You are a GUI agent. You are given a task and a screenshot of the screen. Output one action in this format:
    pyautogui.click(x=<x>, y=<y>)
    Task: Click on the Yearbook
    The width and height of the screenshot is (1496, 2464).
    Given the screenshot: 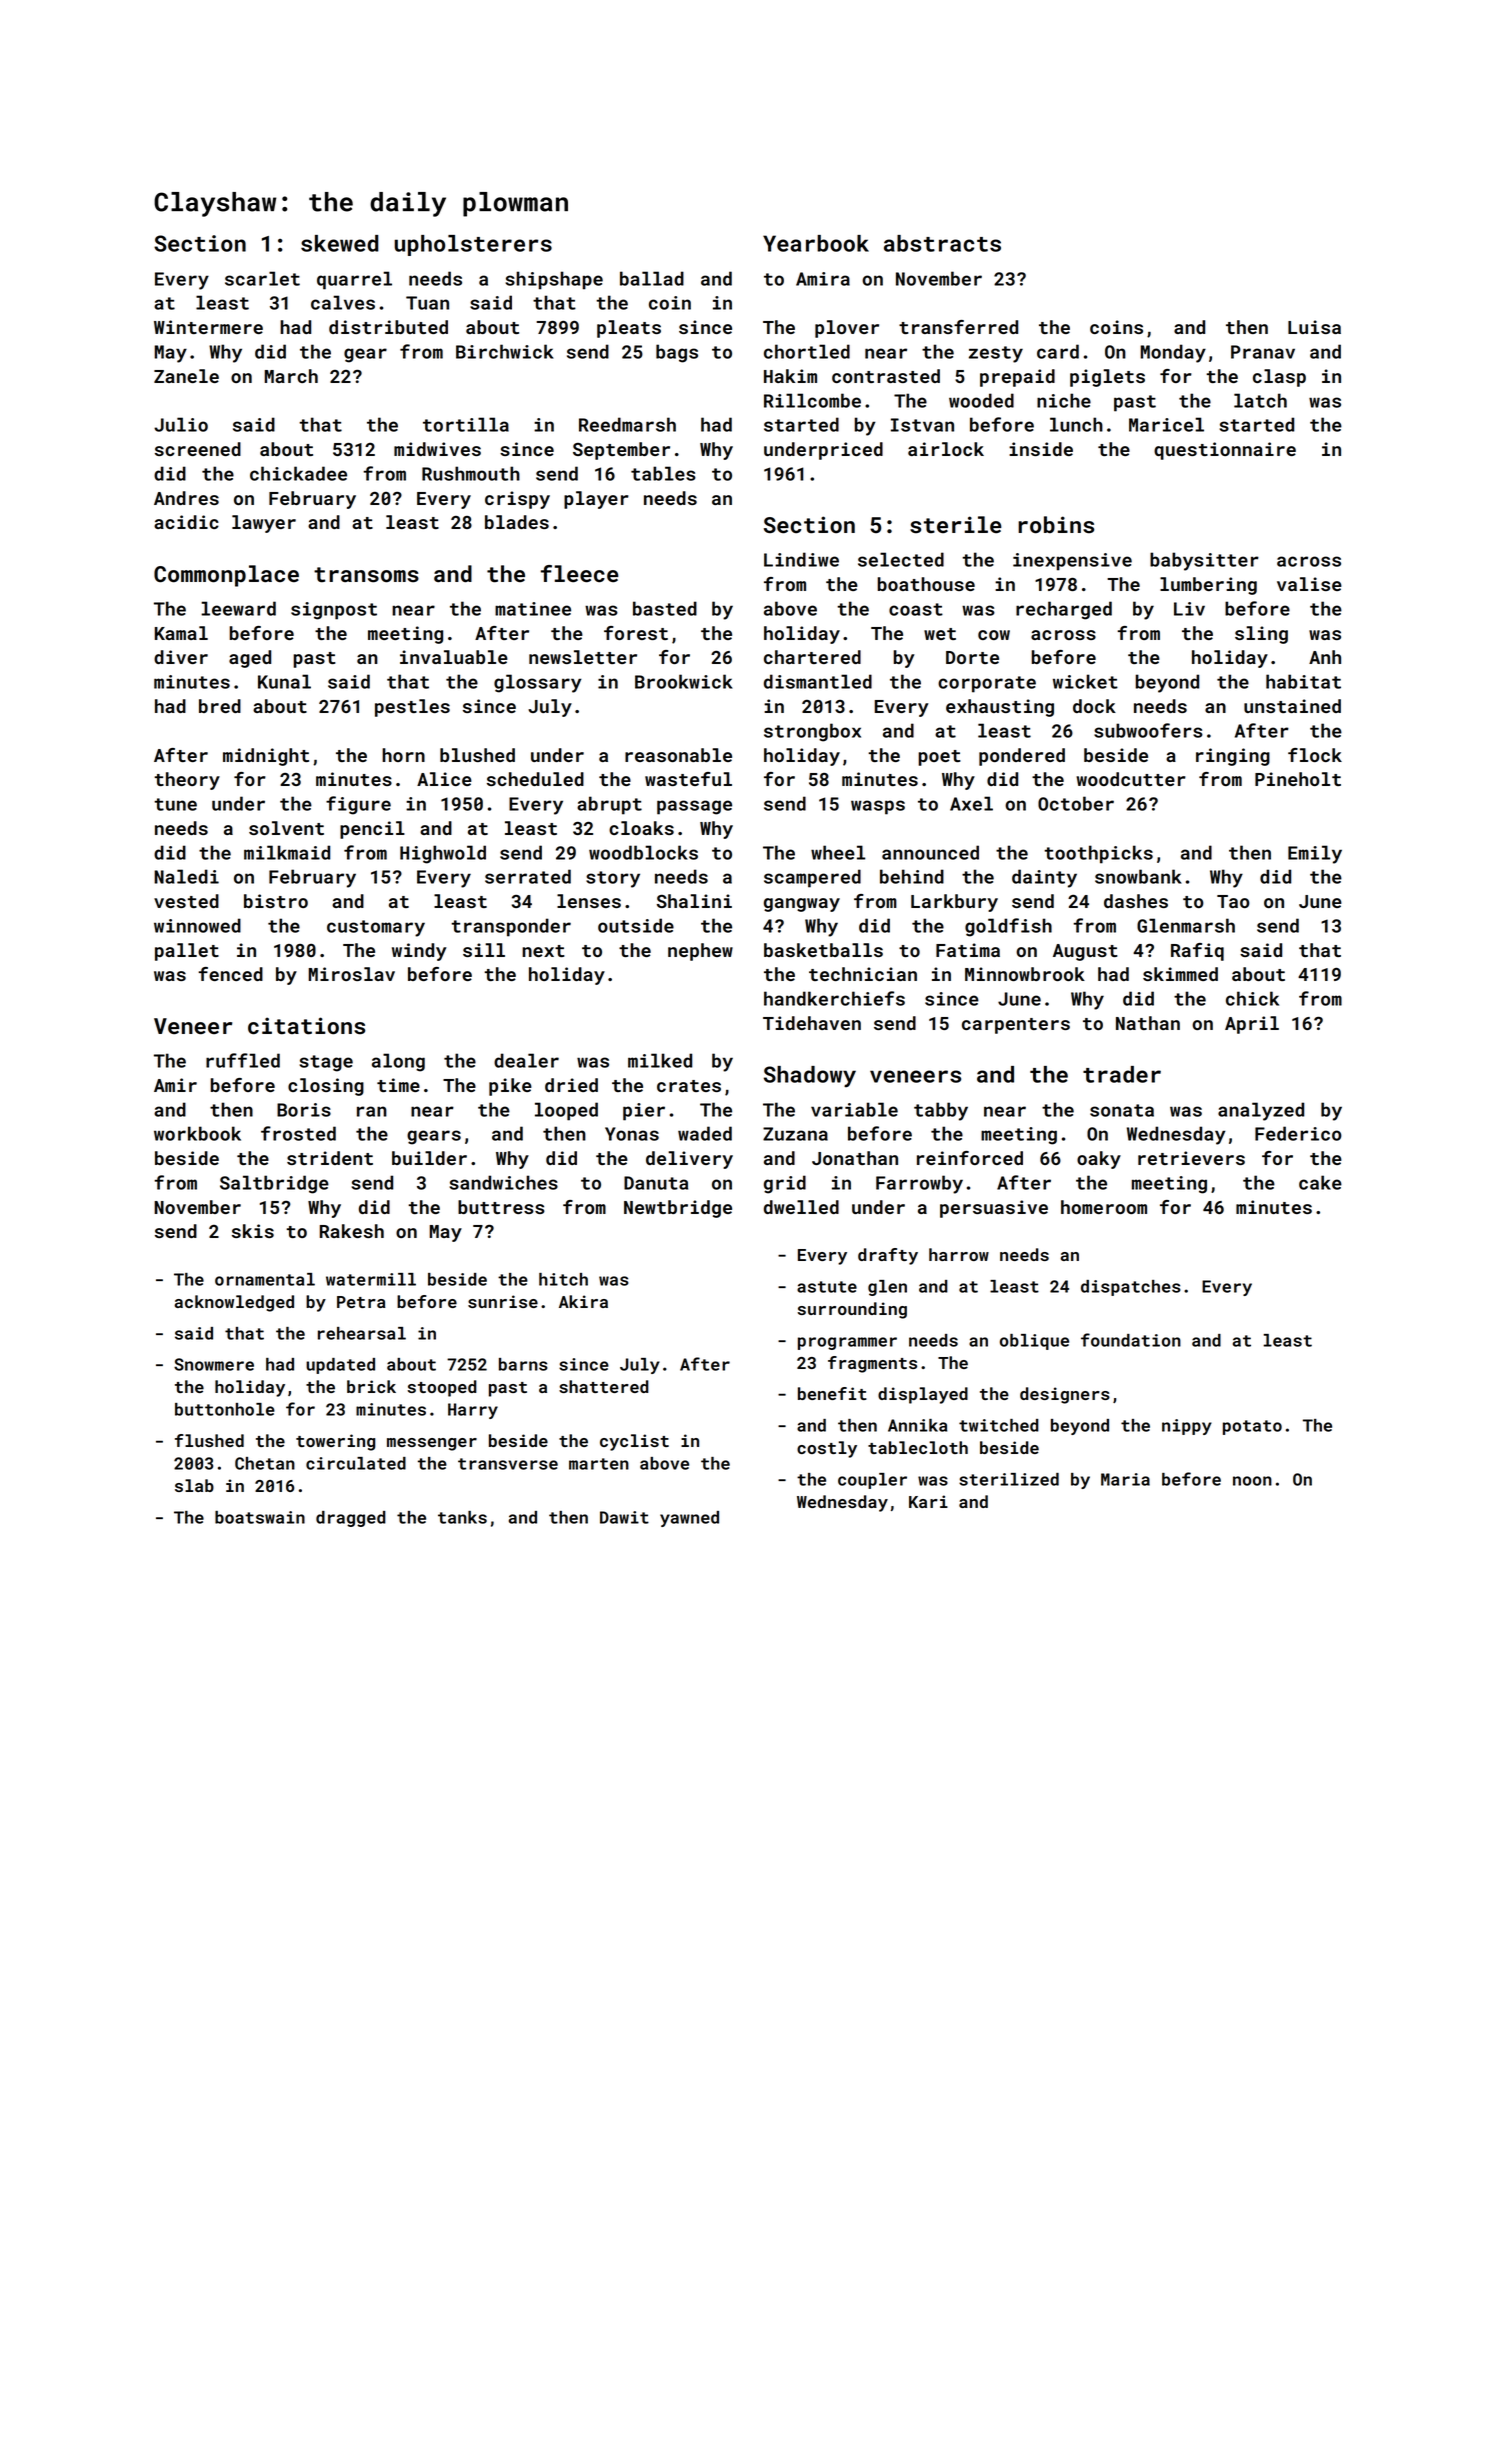 What is the action you would take?
    pyautogui.click(x=816, y=243)
